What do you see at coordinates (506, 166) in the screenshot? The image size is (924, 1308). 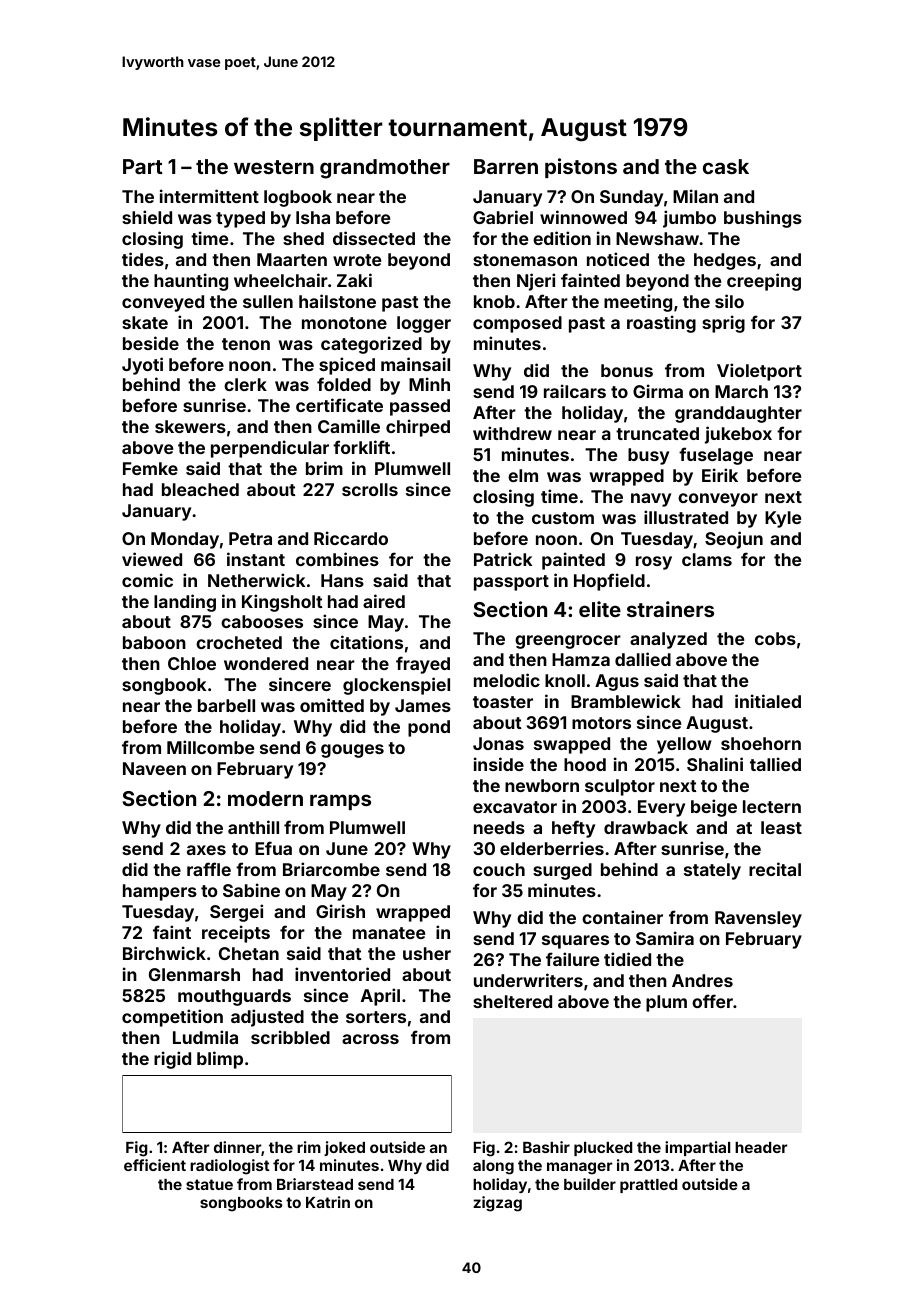 I see `Barren` at bounding box center [506, 166].
